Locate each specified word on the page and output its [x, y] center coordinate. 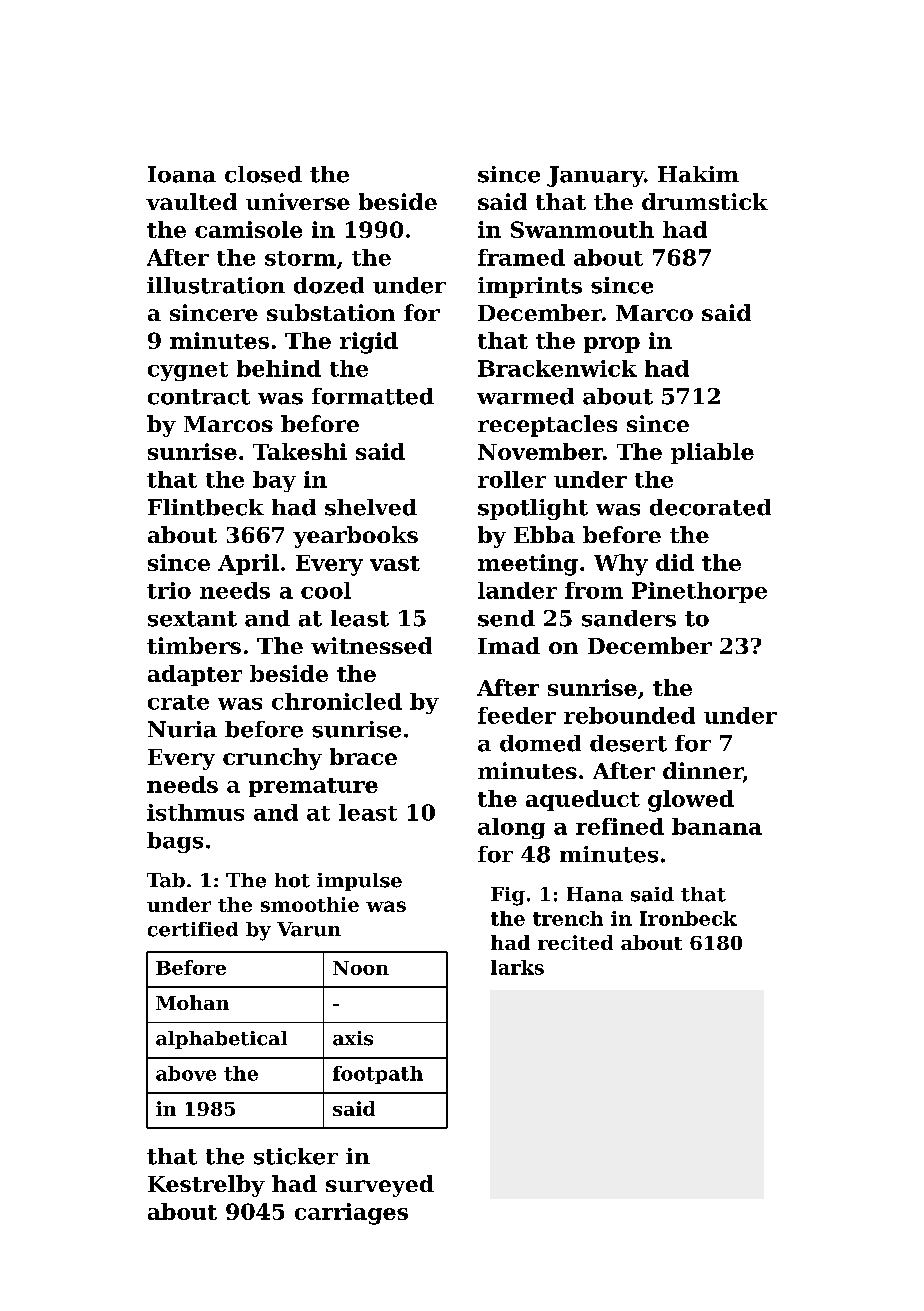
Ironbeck [688, 918]
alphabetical [221, 1040]
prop [612, 345]
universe [298, 201]
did [675, 562]
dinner [703, 770]
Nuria [182, 729]
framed [521, 257]
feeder [517, 715]
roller [512, 479]
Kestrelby [206, 1186]
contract [199, 397]
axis [353, 1038]
